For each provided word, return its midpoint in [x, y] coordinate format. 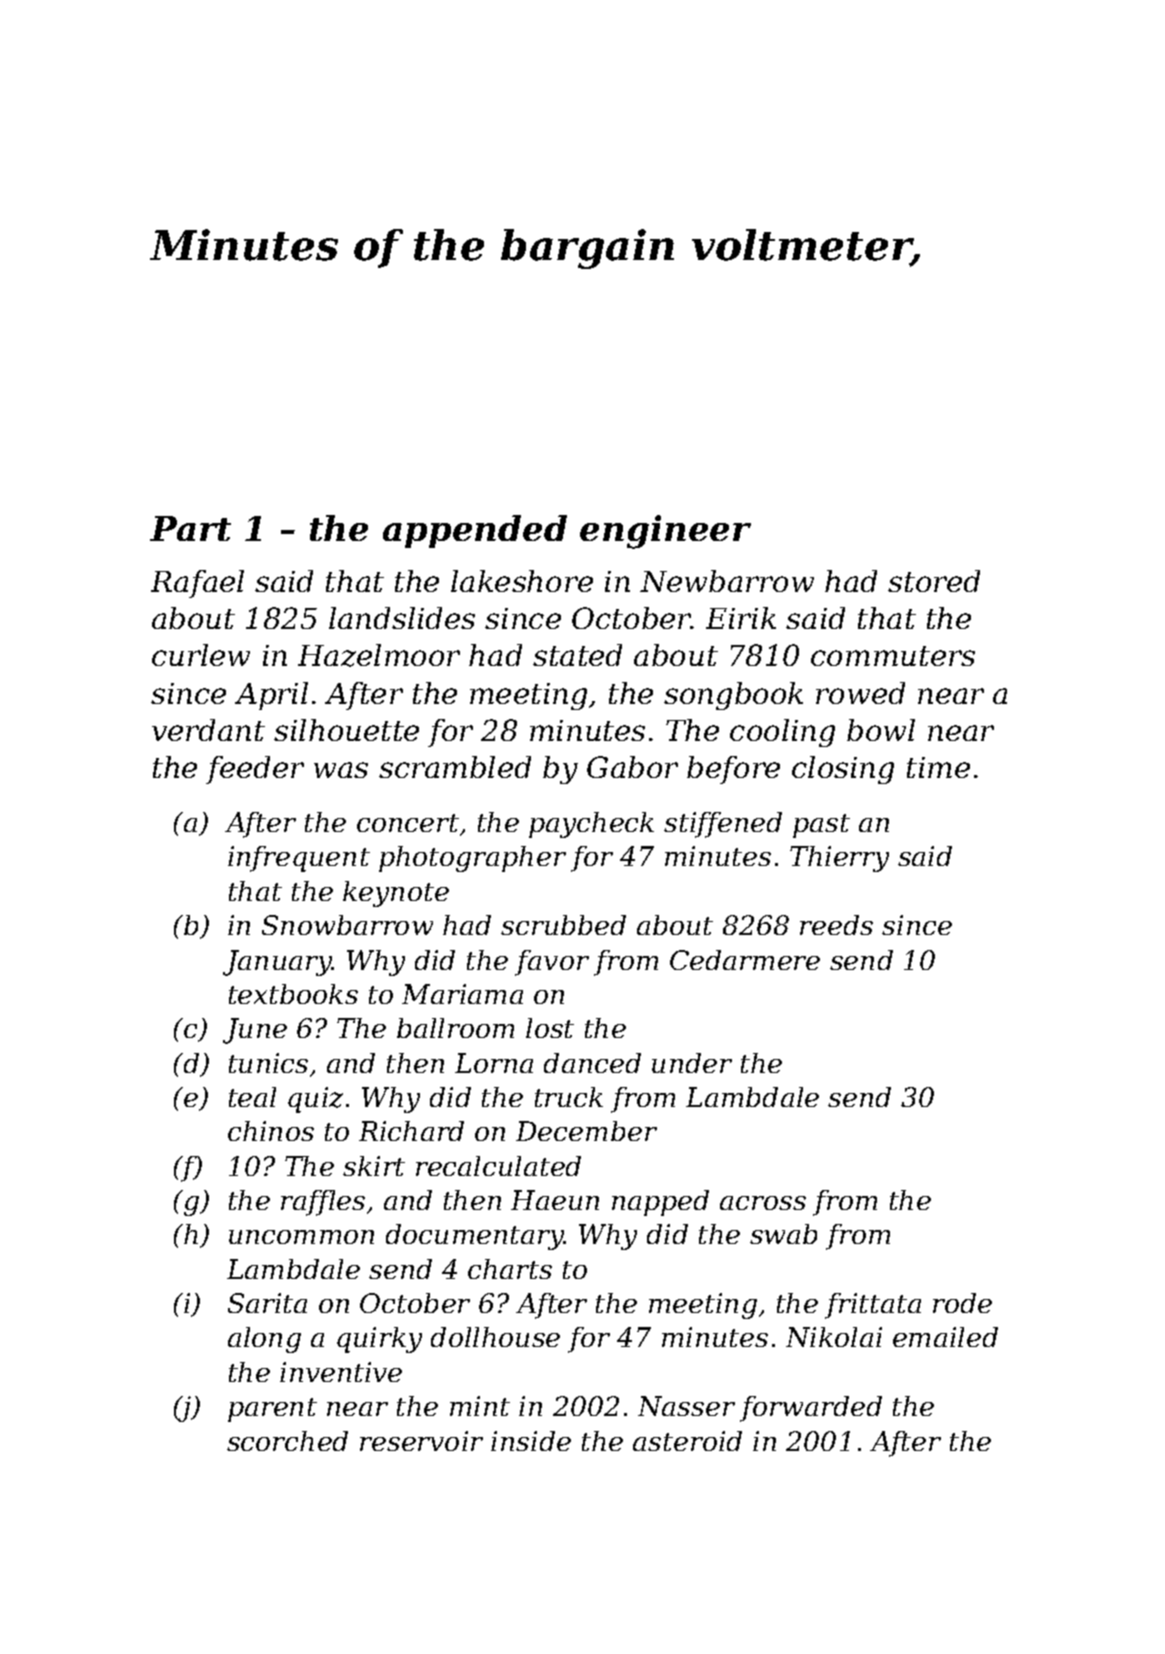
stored [934, 581]
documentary [475, 1237]
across [763, 1203]
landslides [402, 618]
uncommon [301, 1237]
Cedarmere [745, 960]
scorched [287, 1441]
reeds [836, 925]
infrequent [299, 859]
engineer [665, 532]
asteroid [687, 1441]
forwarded [811, 1409]
